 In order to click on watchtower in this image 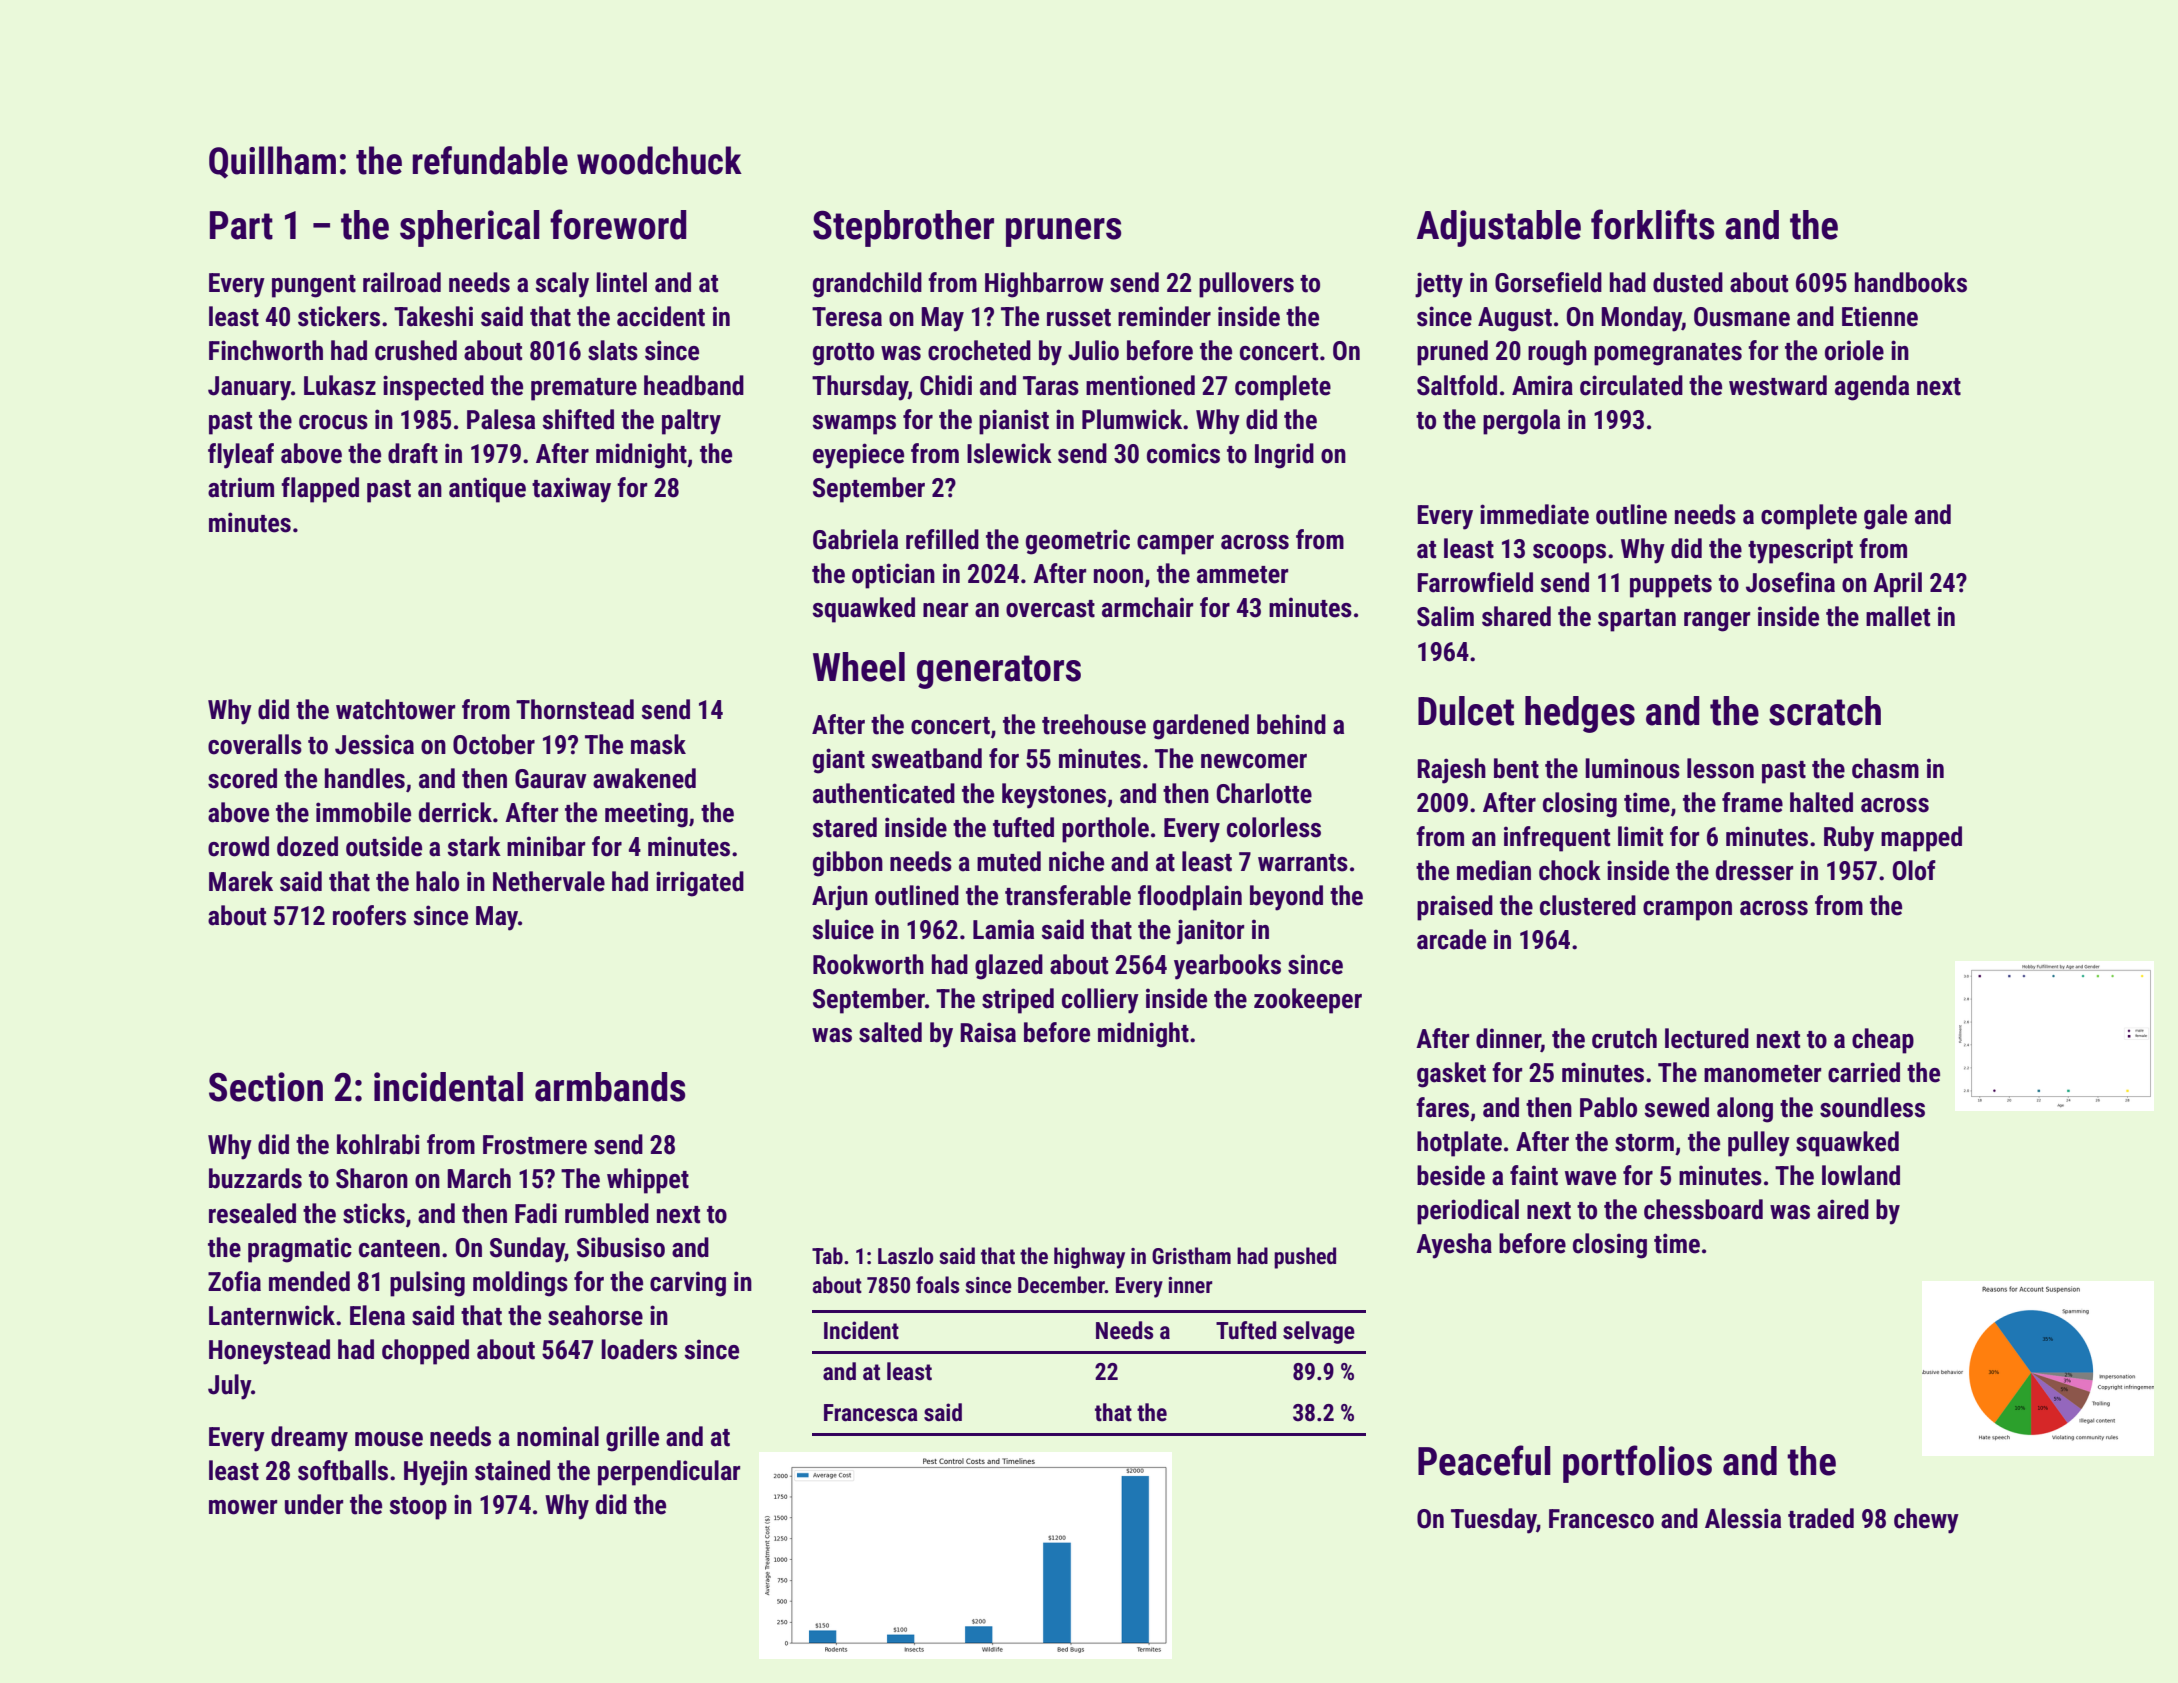, I will do `click(396, 709)`.
